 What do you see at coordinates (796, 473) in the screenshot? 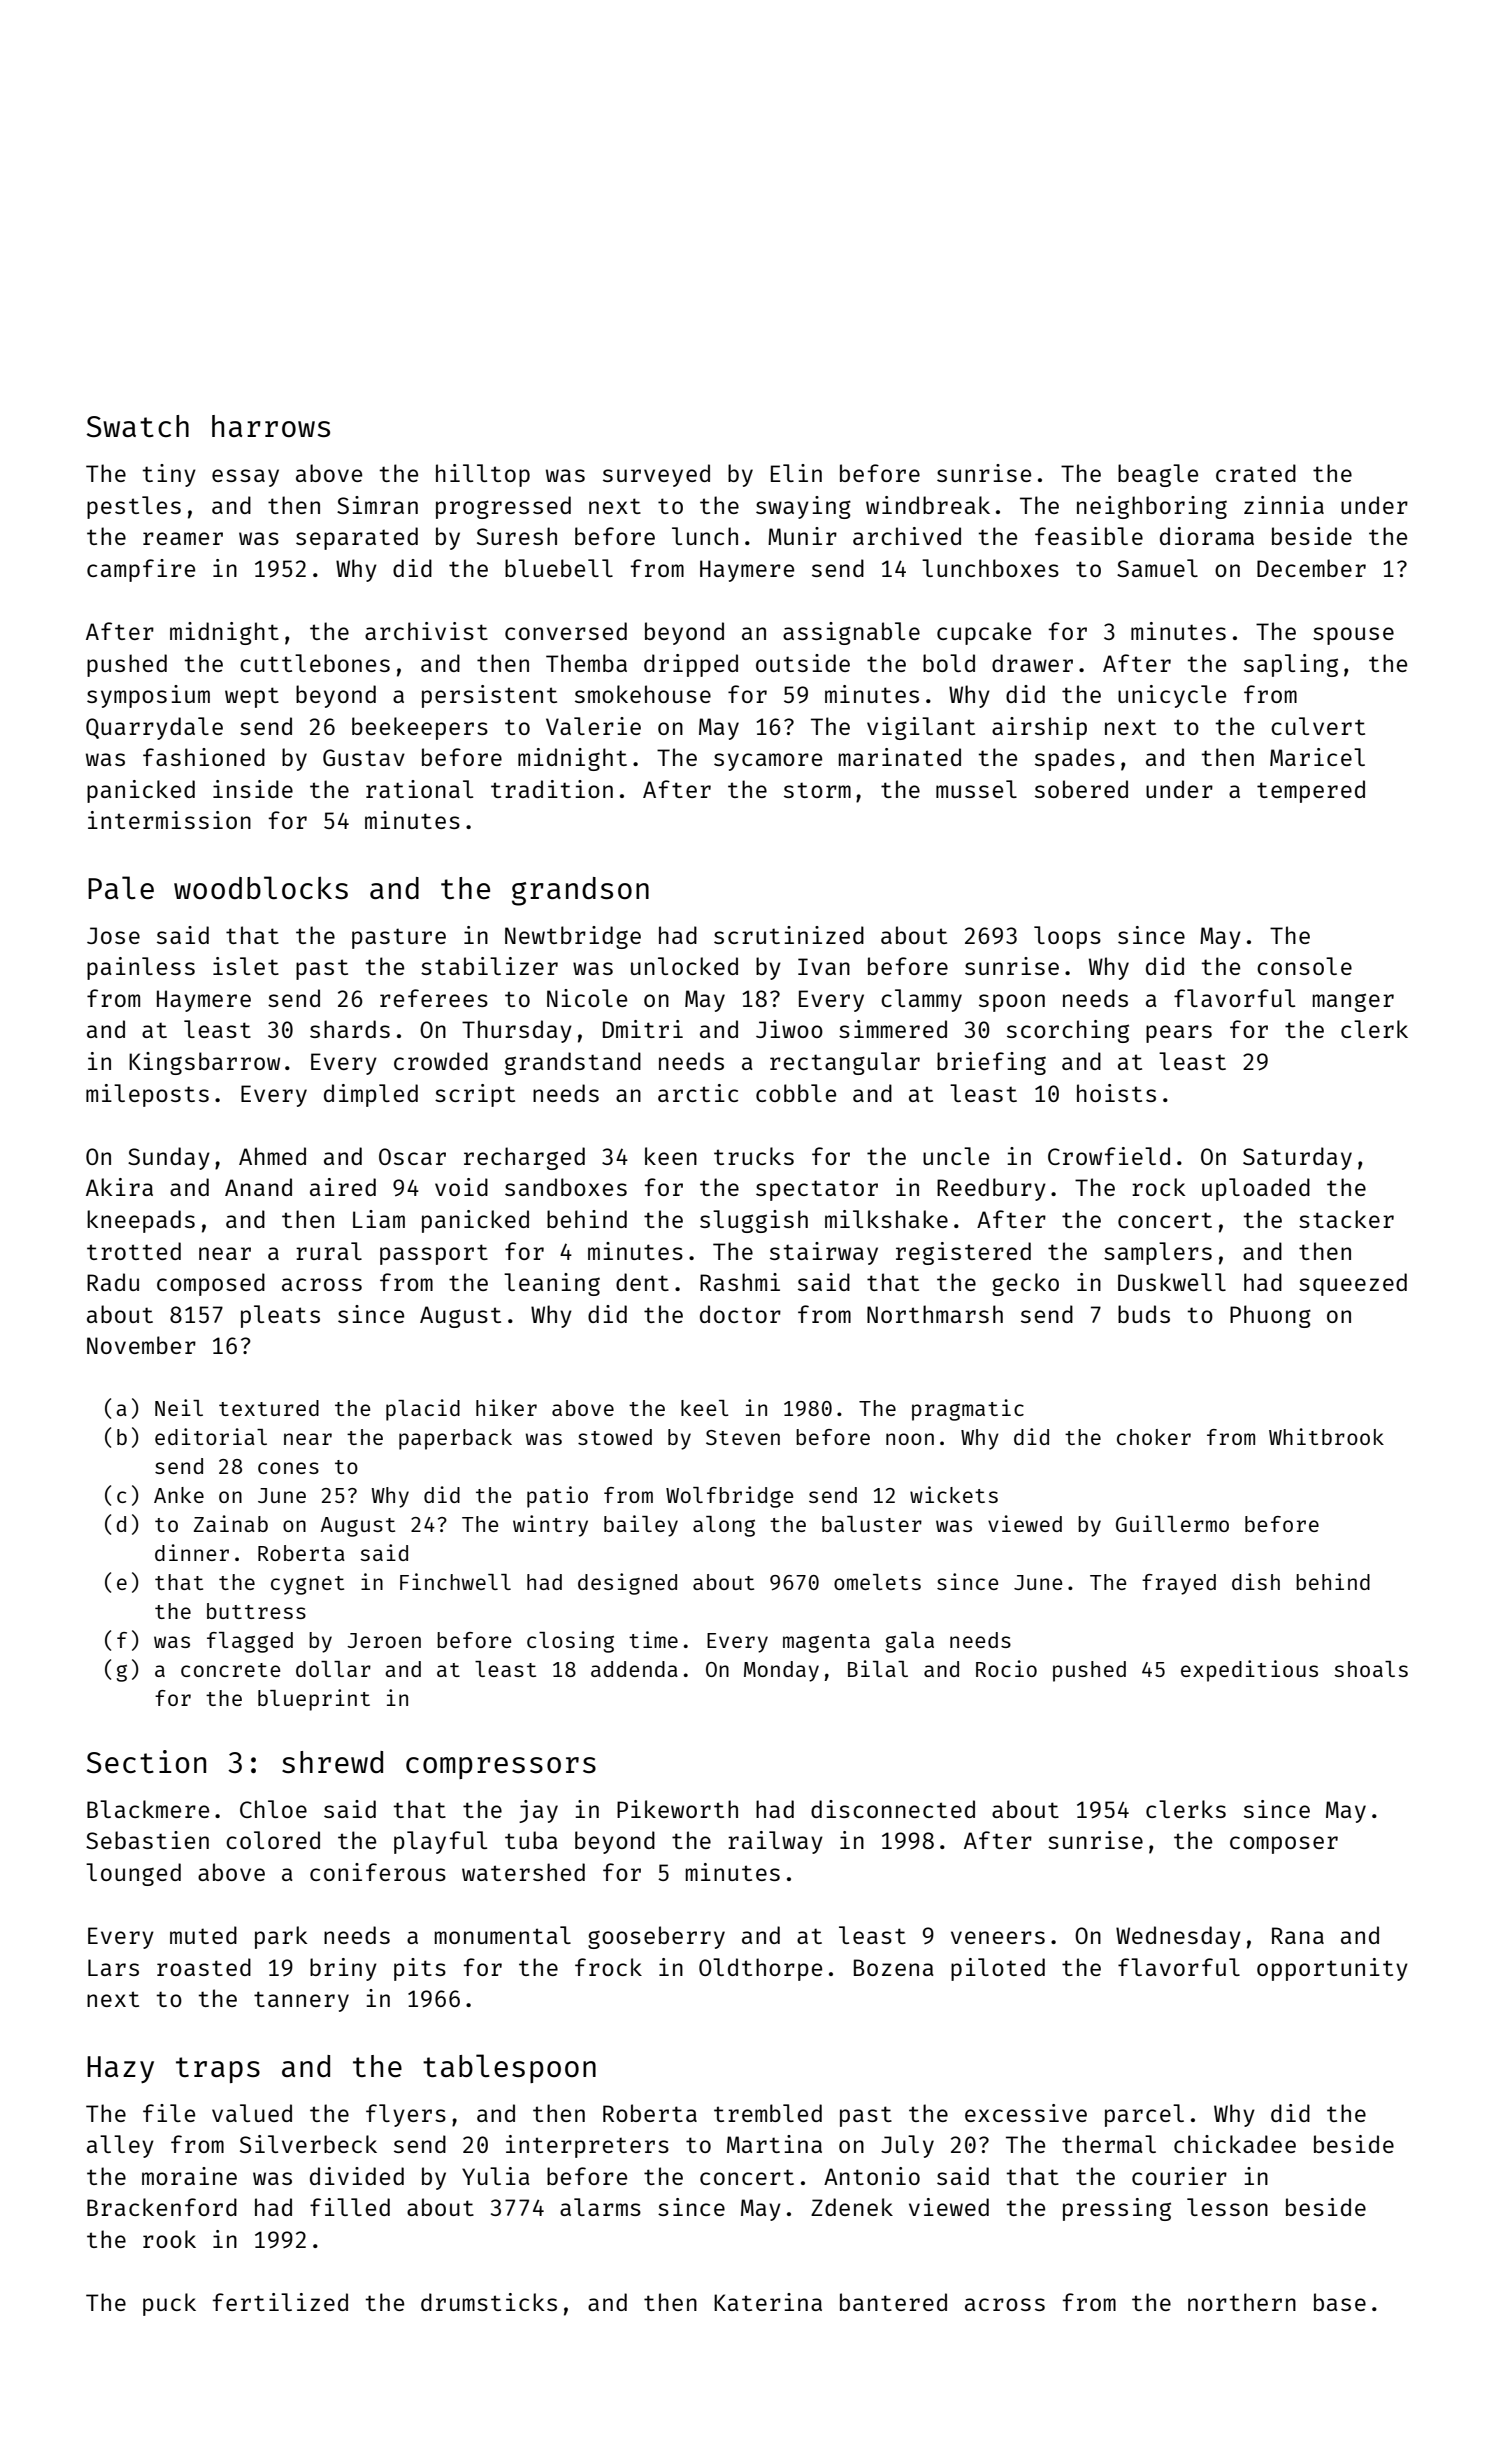
I see `Elin` at bounding box center [796, 473].
